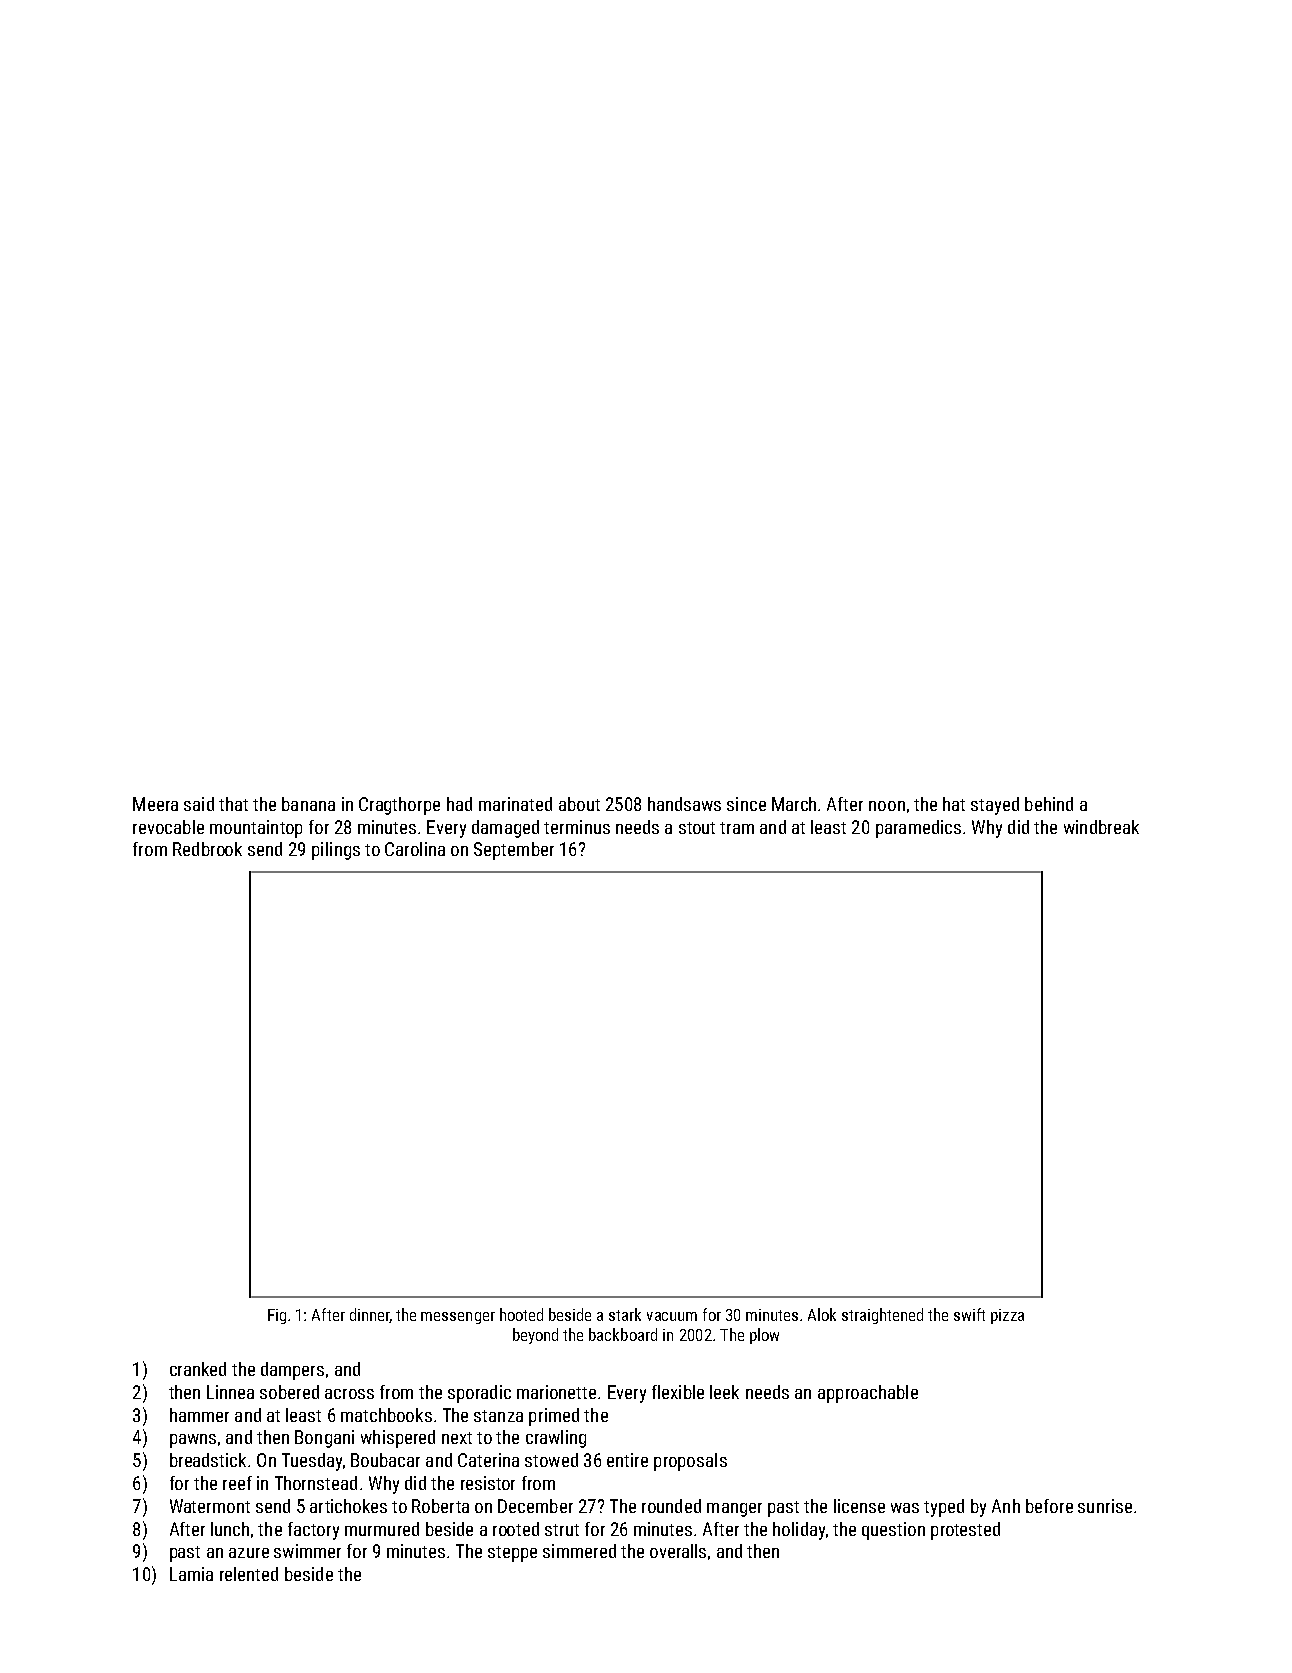 The image size is (1292, 1673). What do you see at coordinates (969, 1314) in the screenshot?
I see `swift` at bounding box center [969, 1314].
